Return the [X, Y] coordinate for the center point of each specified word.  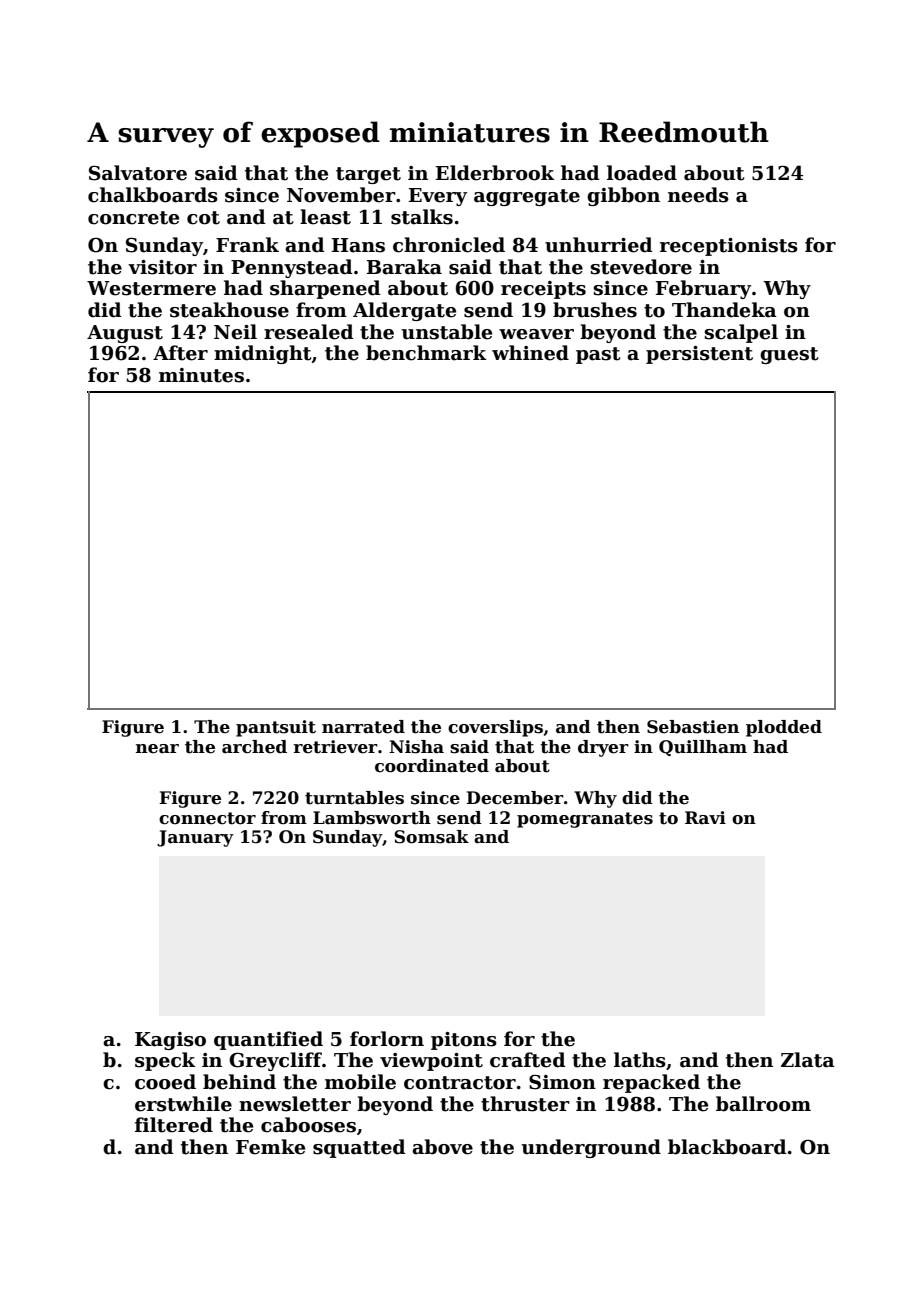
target [368, 175]
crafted [528, 1060]
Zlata [808, 1060]
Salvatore [138, 173]
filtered [174, 1125]
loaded [642, 173]
